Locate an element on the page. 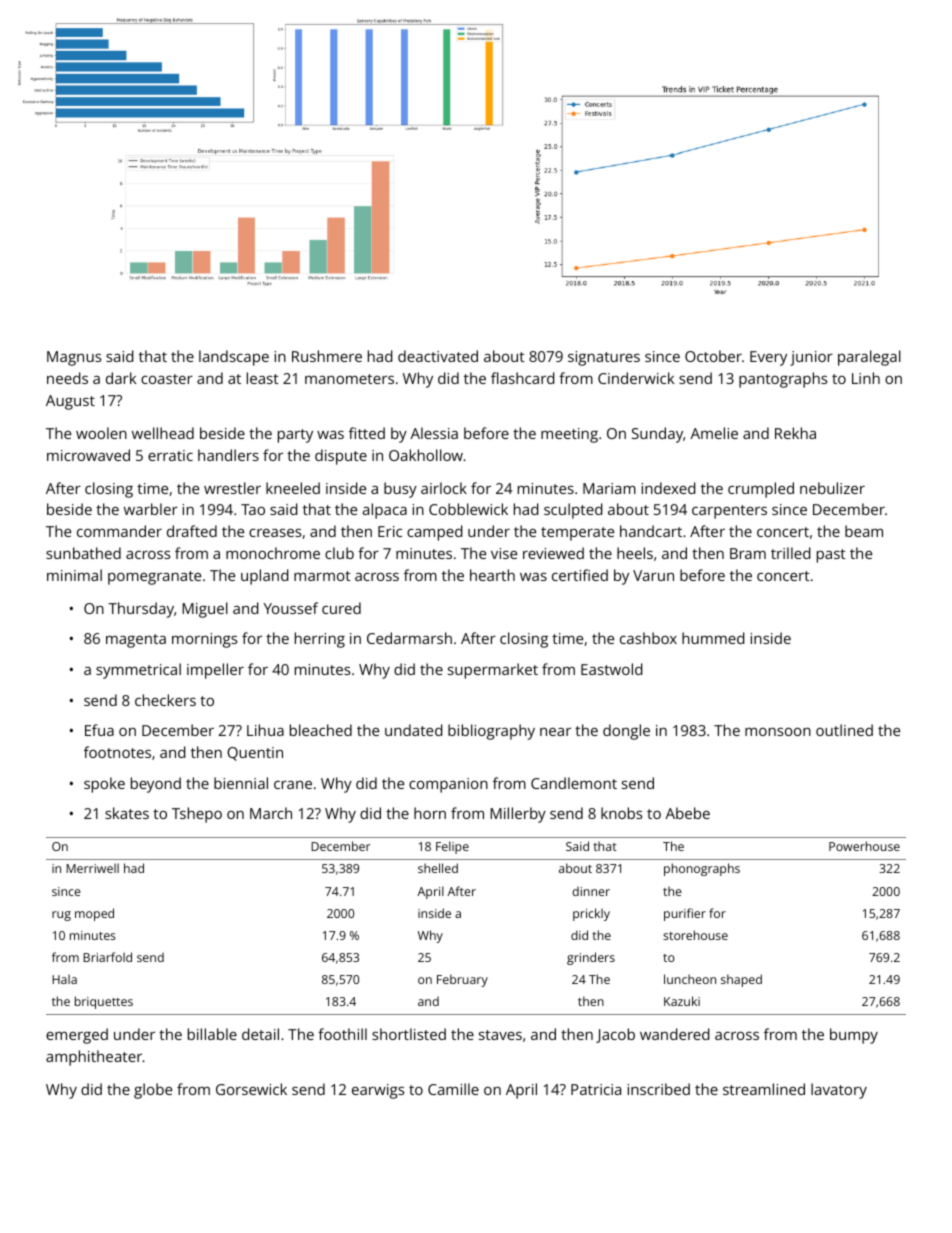 The image size is (952, 1233). signatures is located at coordinates (604, 358).
